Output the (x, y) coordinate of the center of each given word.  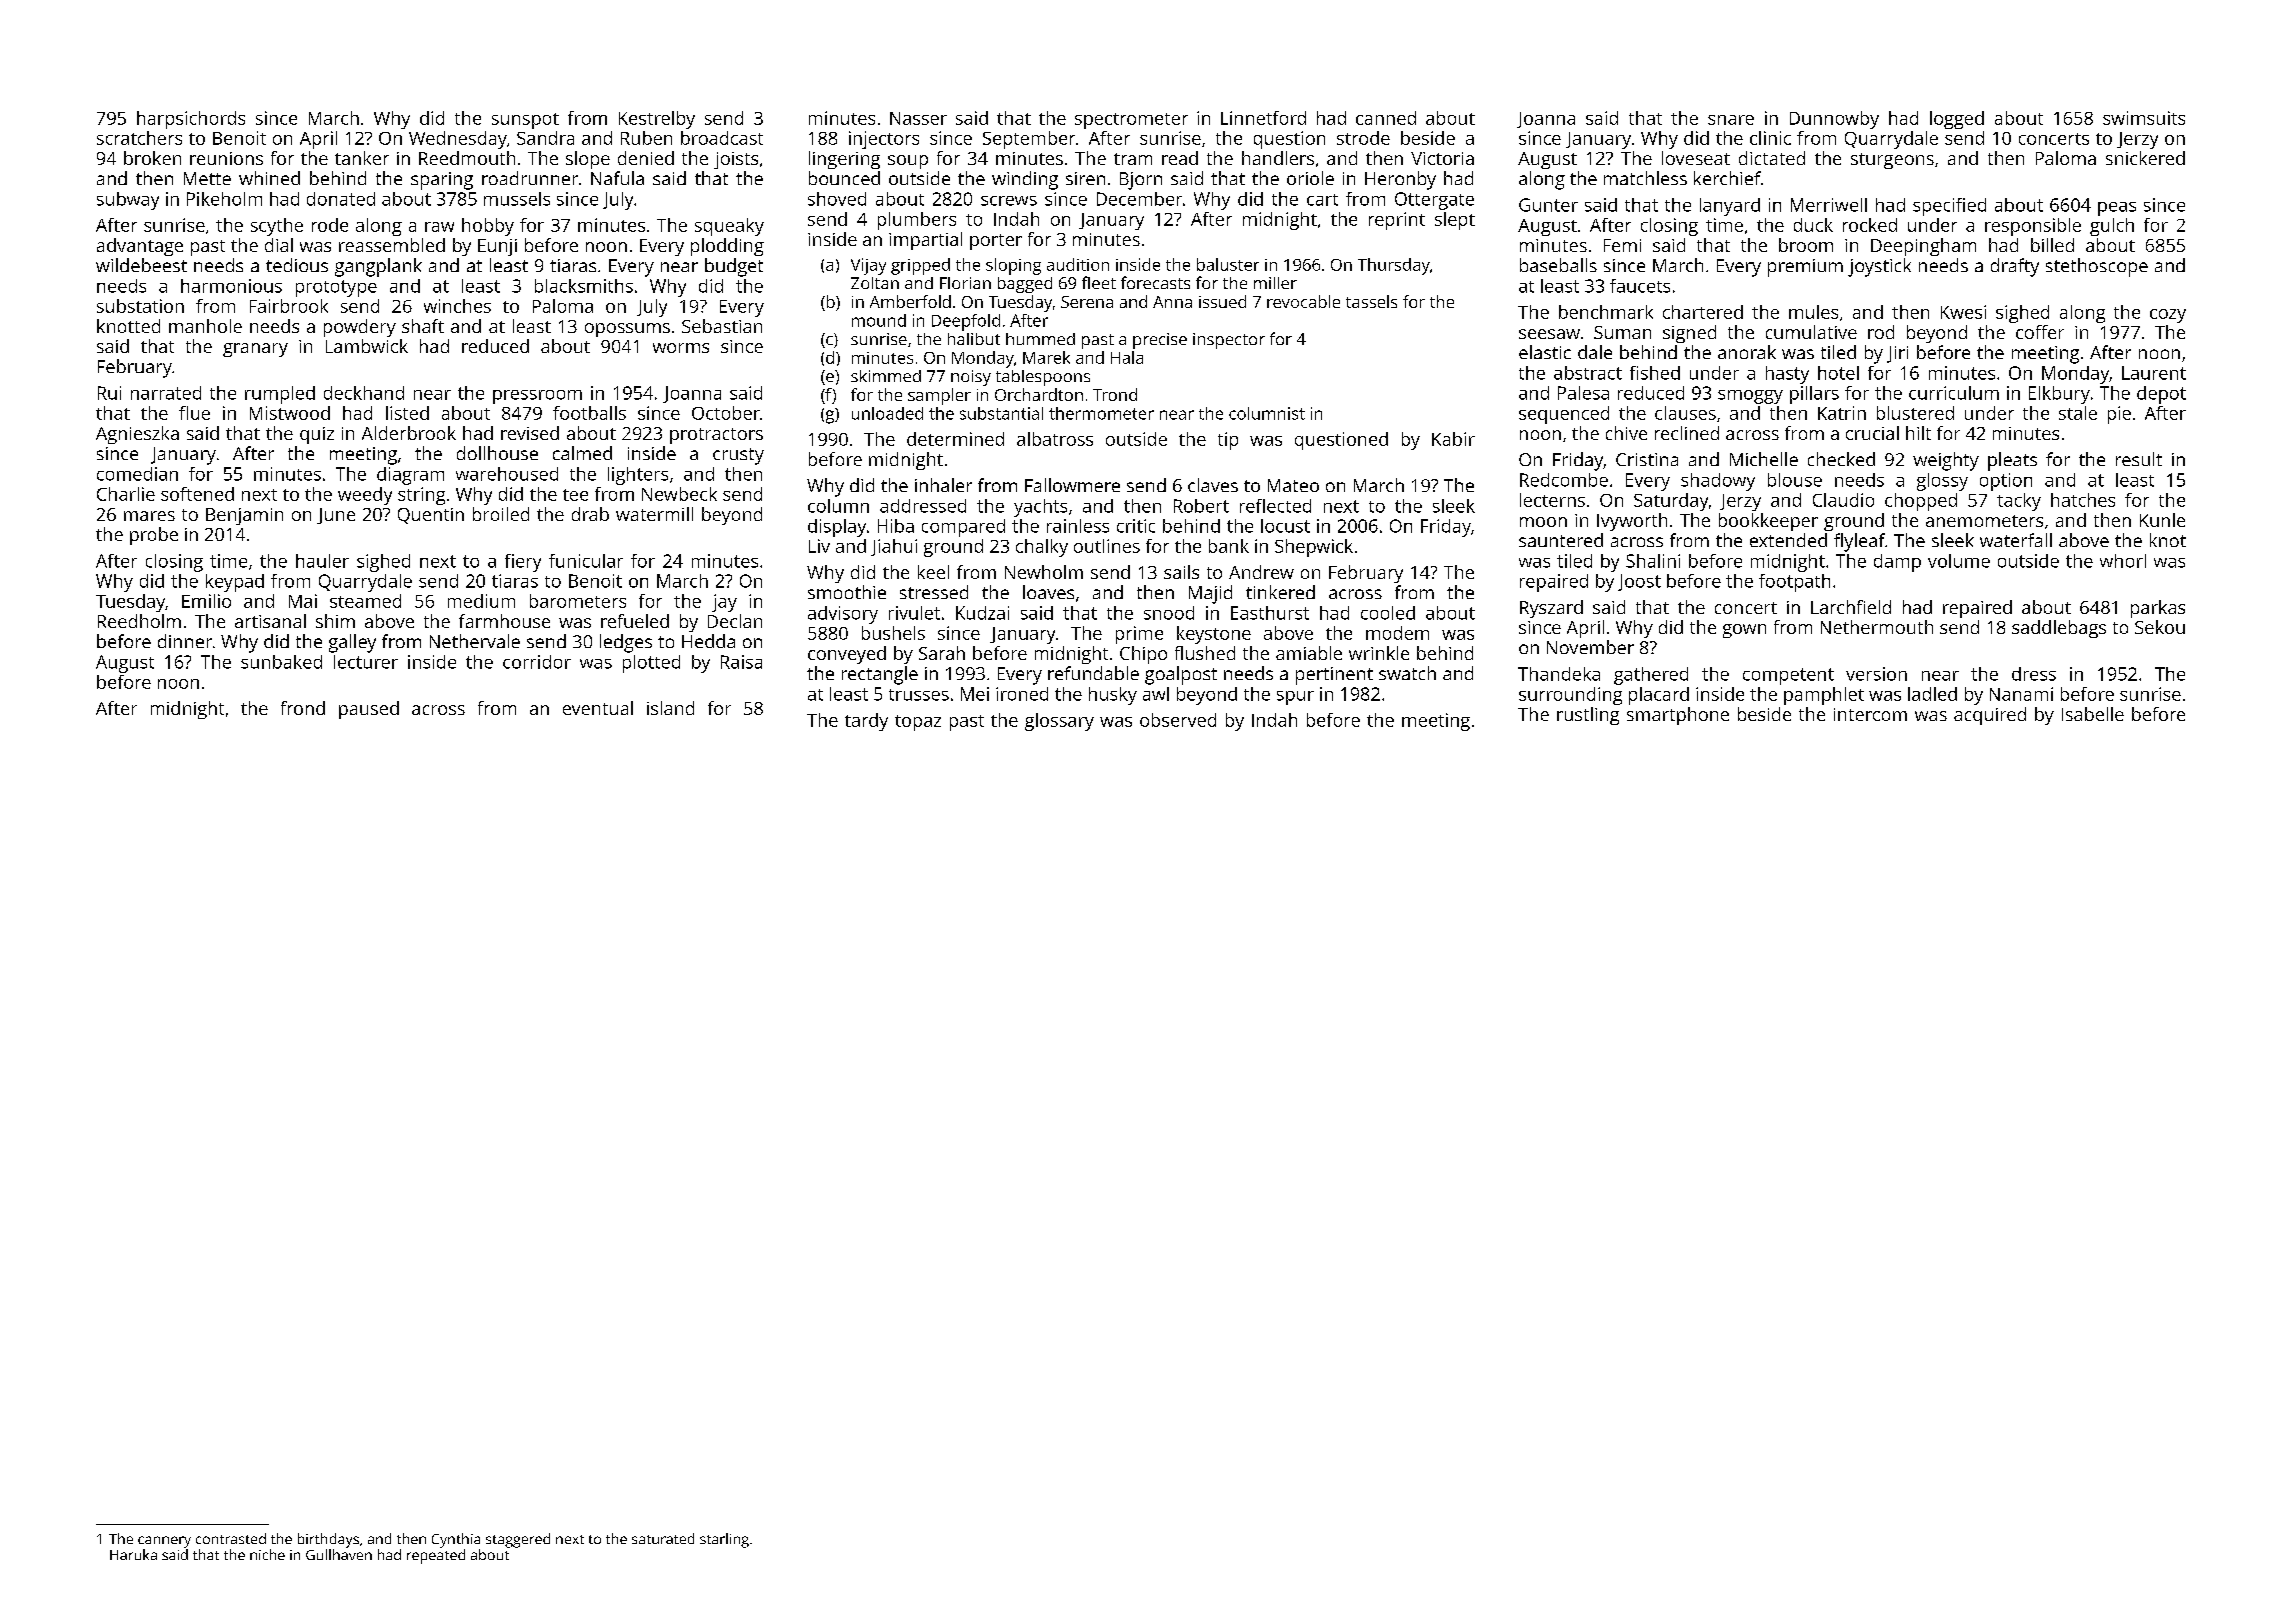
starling (724, 1540)
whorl (2123, 561)
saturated (663, 1538)
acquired (1990, 716)
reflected (1275, 506)
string (421, 496)
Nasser (918, 118)
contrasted (231, 1538)
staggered (518, 1540)
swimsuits (2144, 118)
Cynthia (456, 1540)
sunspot (525, 121)
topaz (918, 723)
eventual (598, 708)
